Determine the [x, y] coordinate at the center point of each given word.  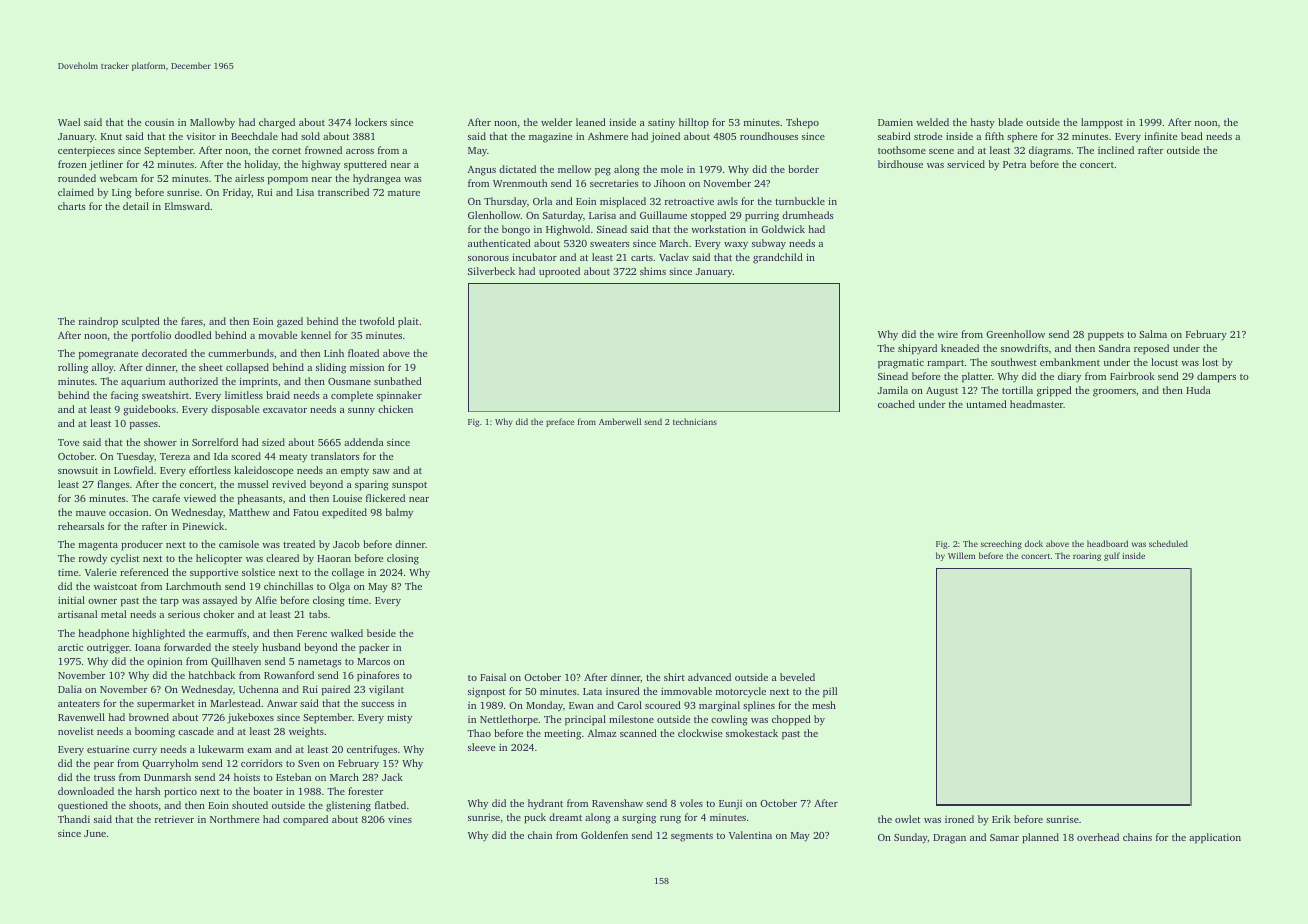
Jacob [346, 544]
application [1215, 838]
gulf [1112, 556]
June [95, 833]
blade [1010, 122]
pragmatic [901, 363]
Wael [69, 122]
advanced [709, 677]
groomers [1114, 393]
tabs [318, 614]
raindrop [98, 322]
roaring [1087, 557]
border [803, 169]
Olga [339, 587]
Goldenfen [604, 835]
